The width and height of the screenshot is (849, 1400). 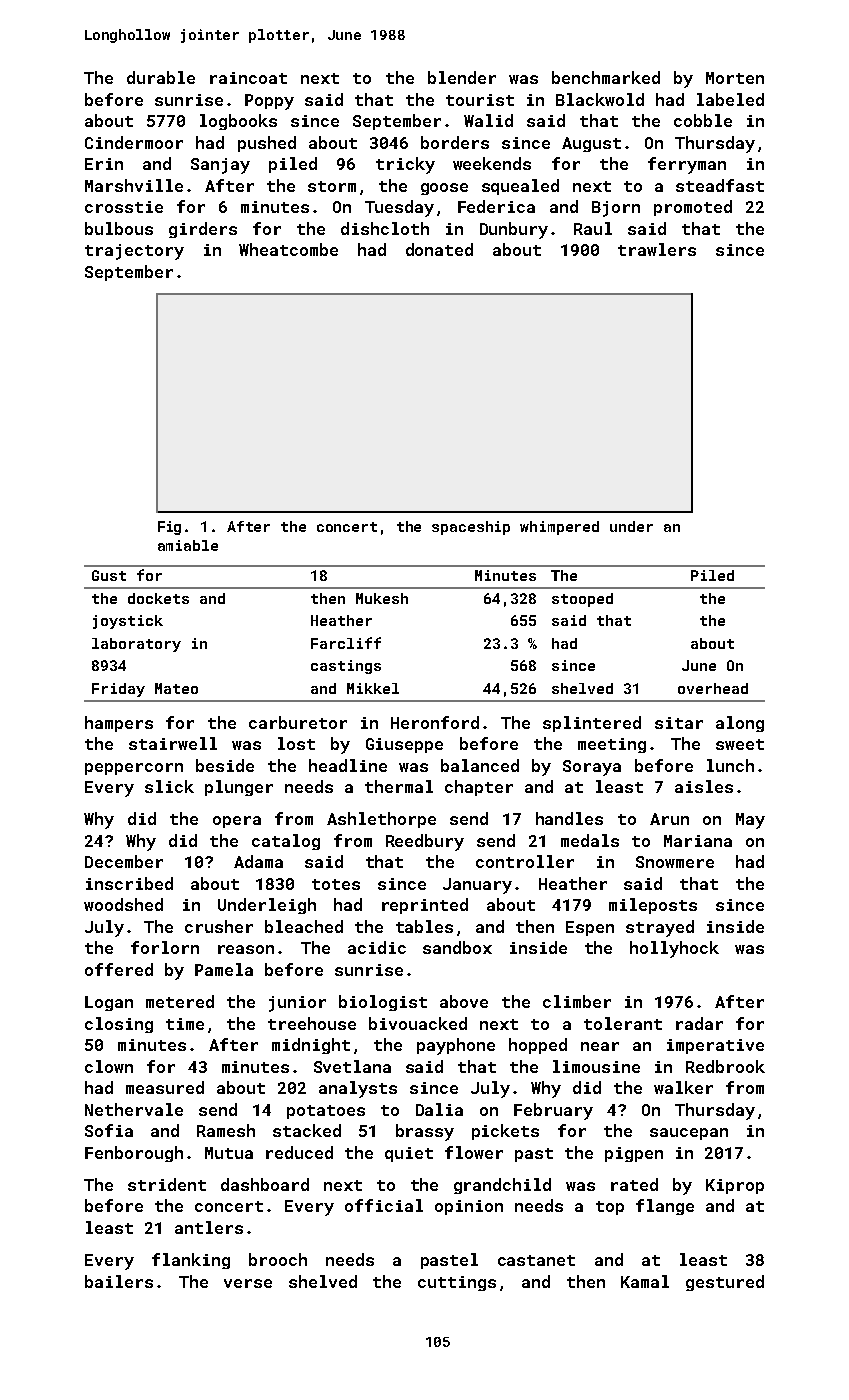 What do you see at coordinates (373, 688) in the screenshot?
I see `Mikkel` at bounding box center [373, 688].
